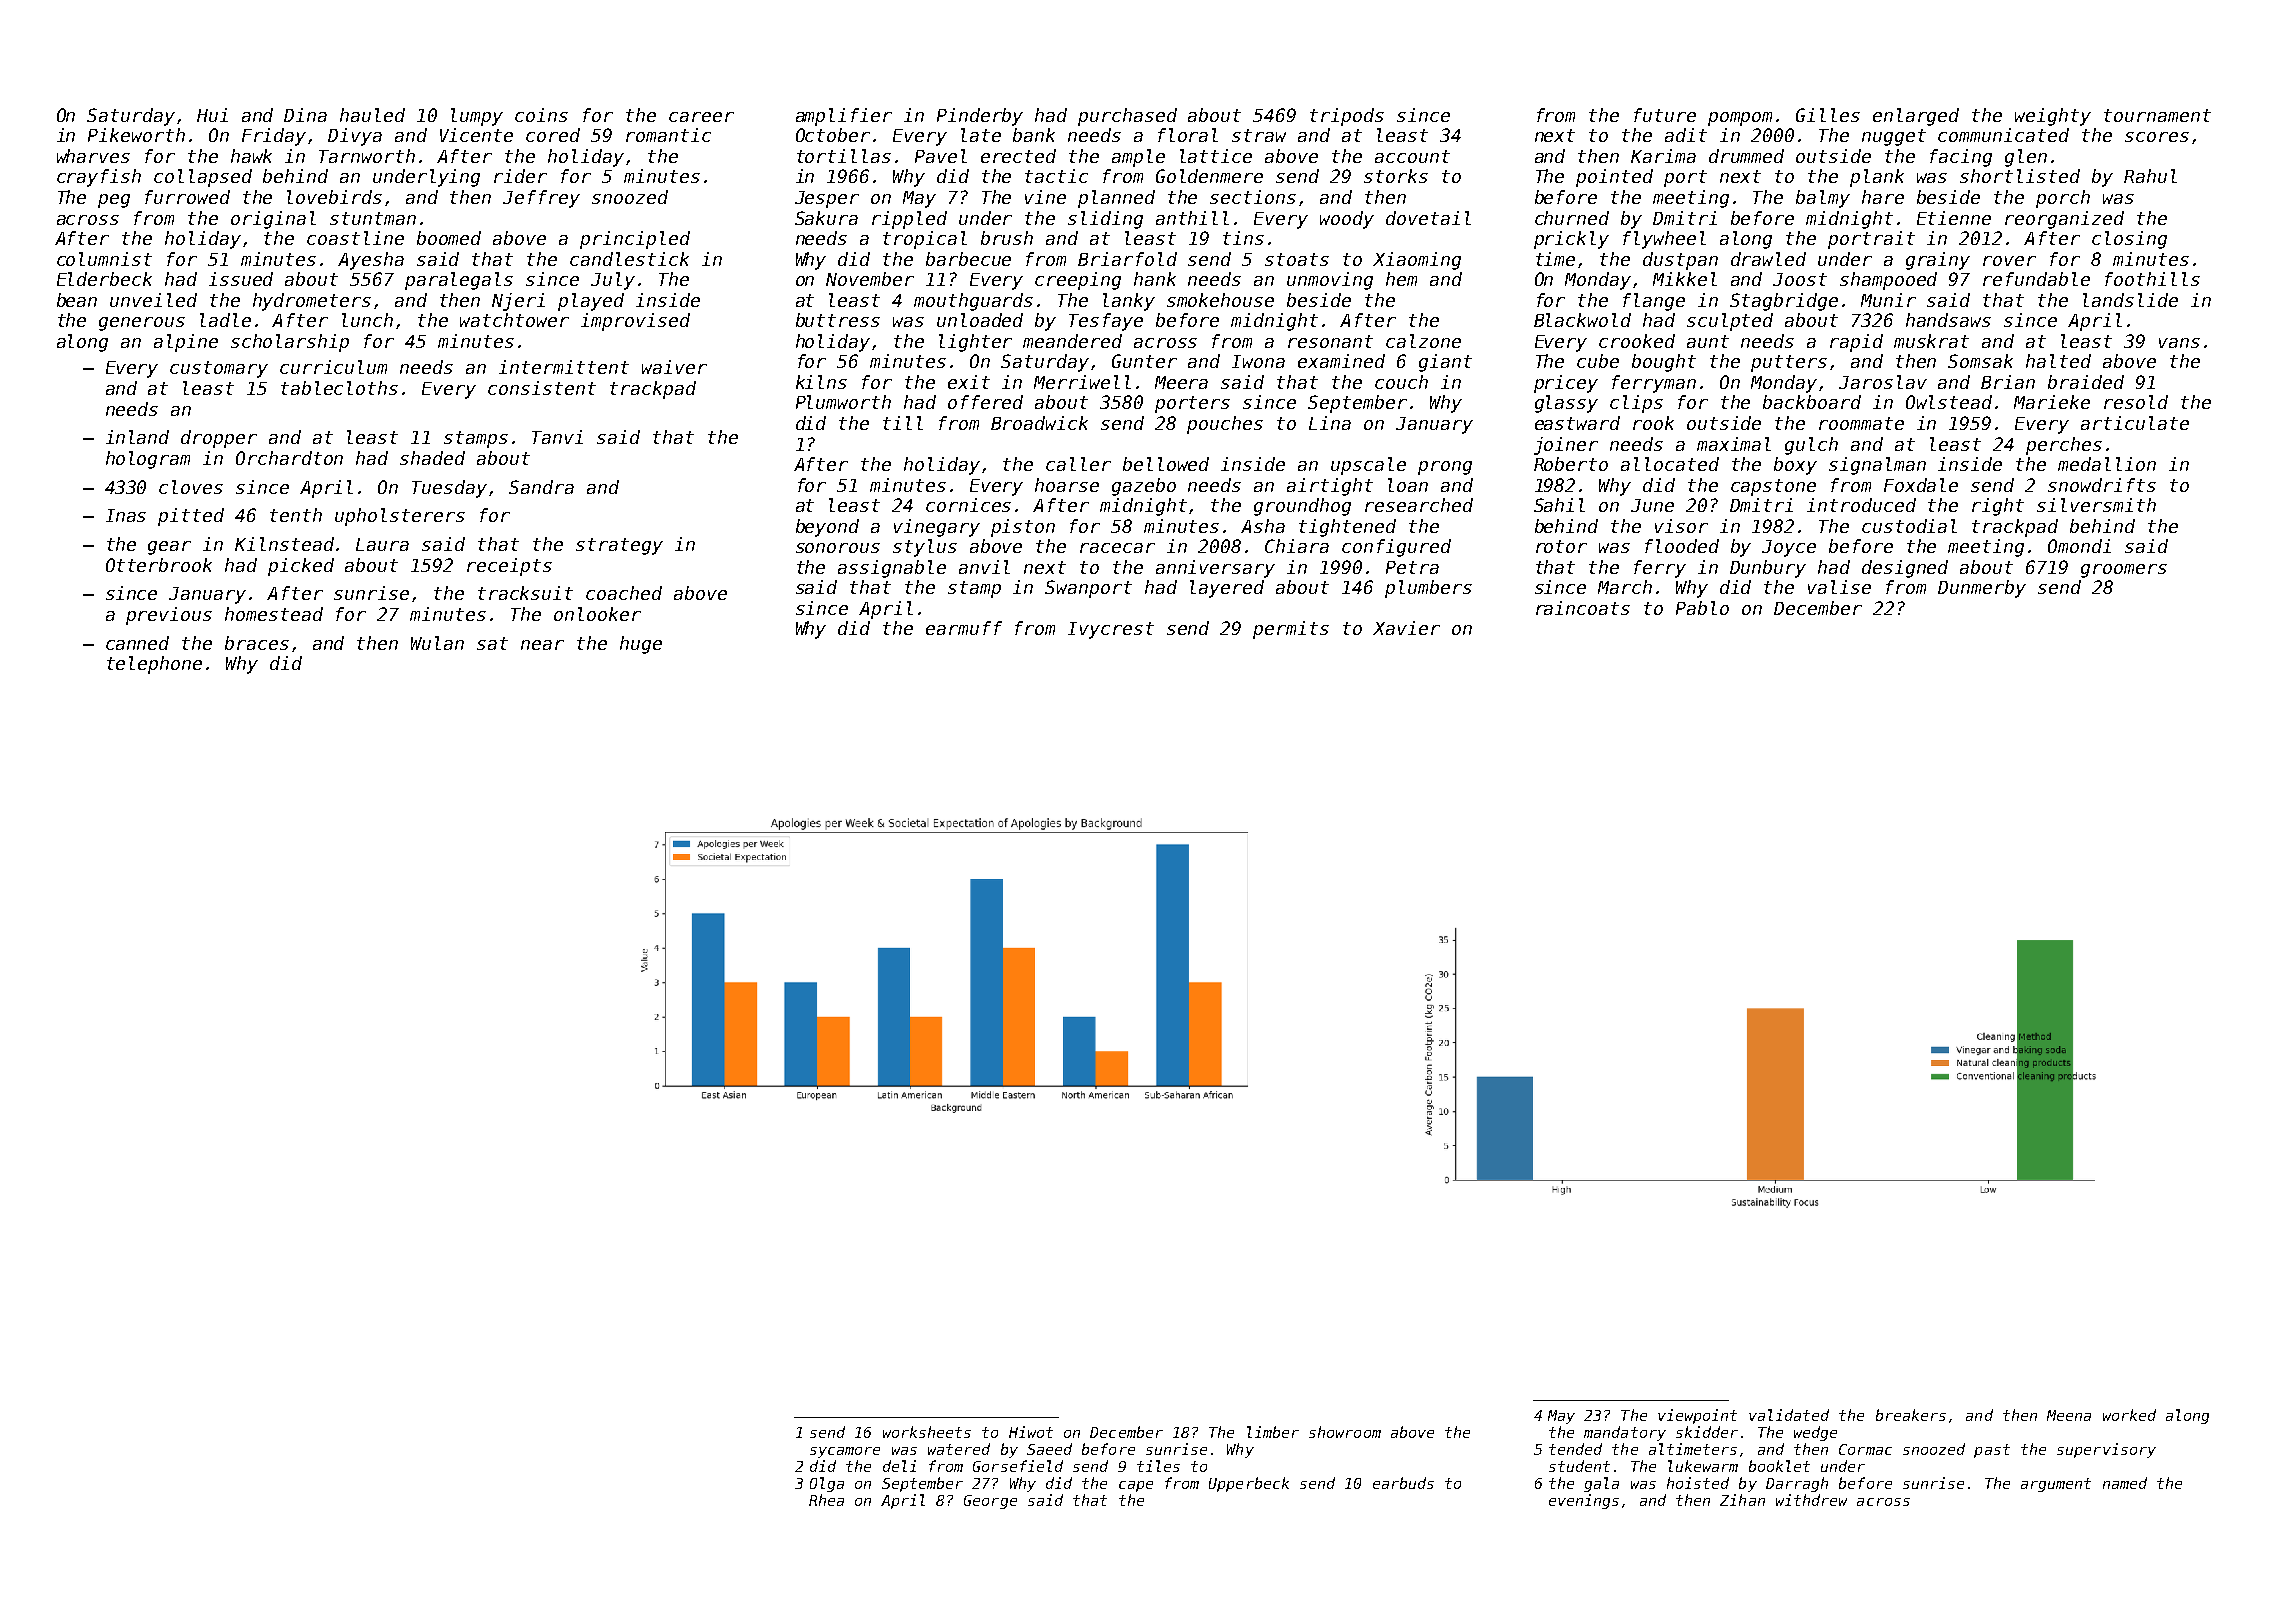 Image resolution: width=2278 pixels, height=1611 pixels. I want to click on hawk, so click(251, 156).
